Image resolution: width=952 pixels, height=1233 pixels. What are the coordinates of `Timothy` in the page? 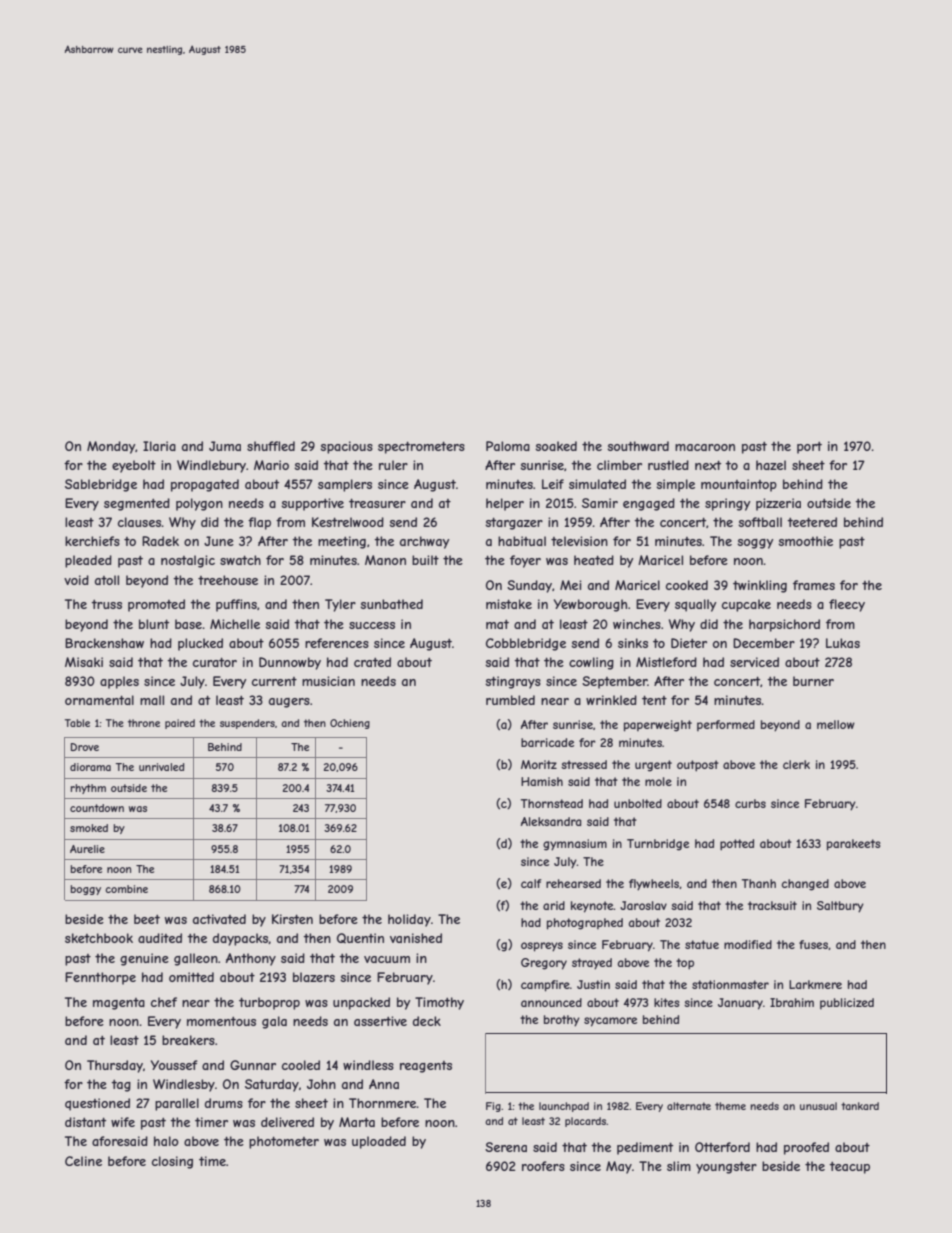 It's located at (439, 1003).
